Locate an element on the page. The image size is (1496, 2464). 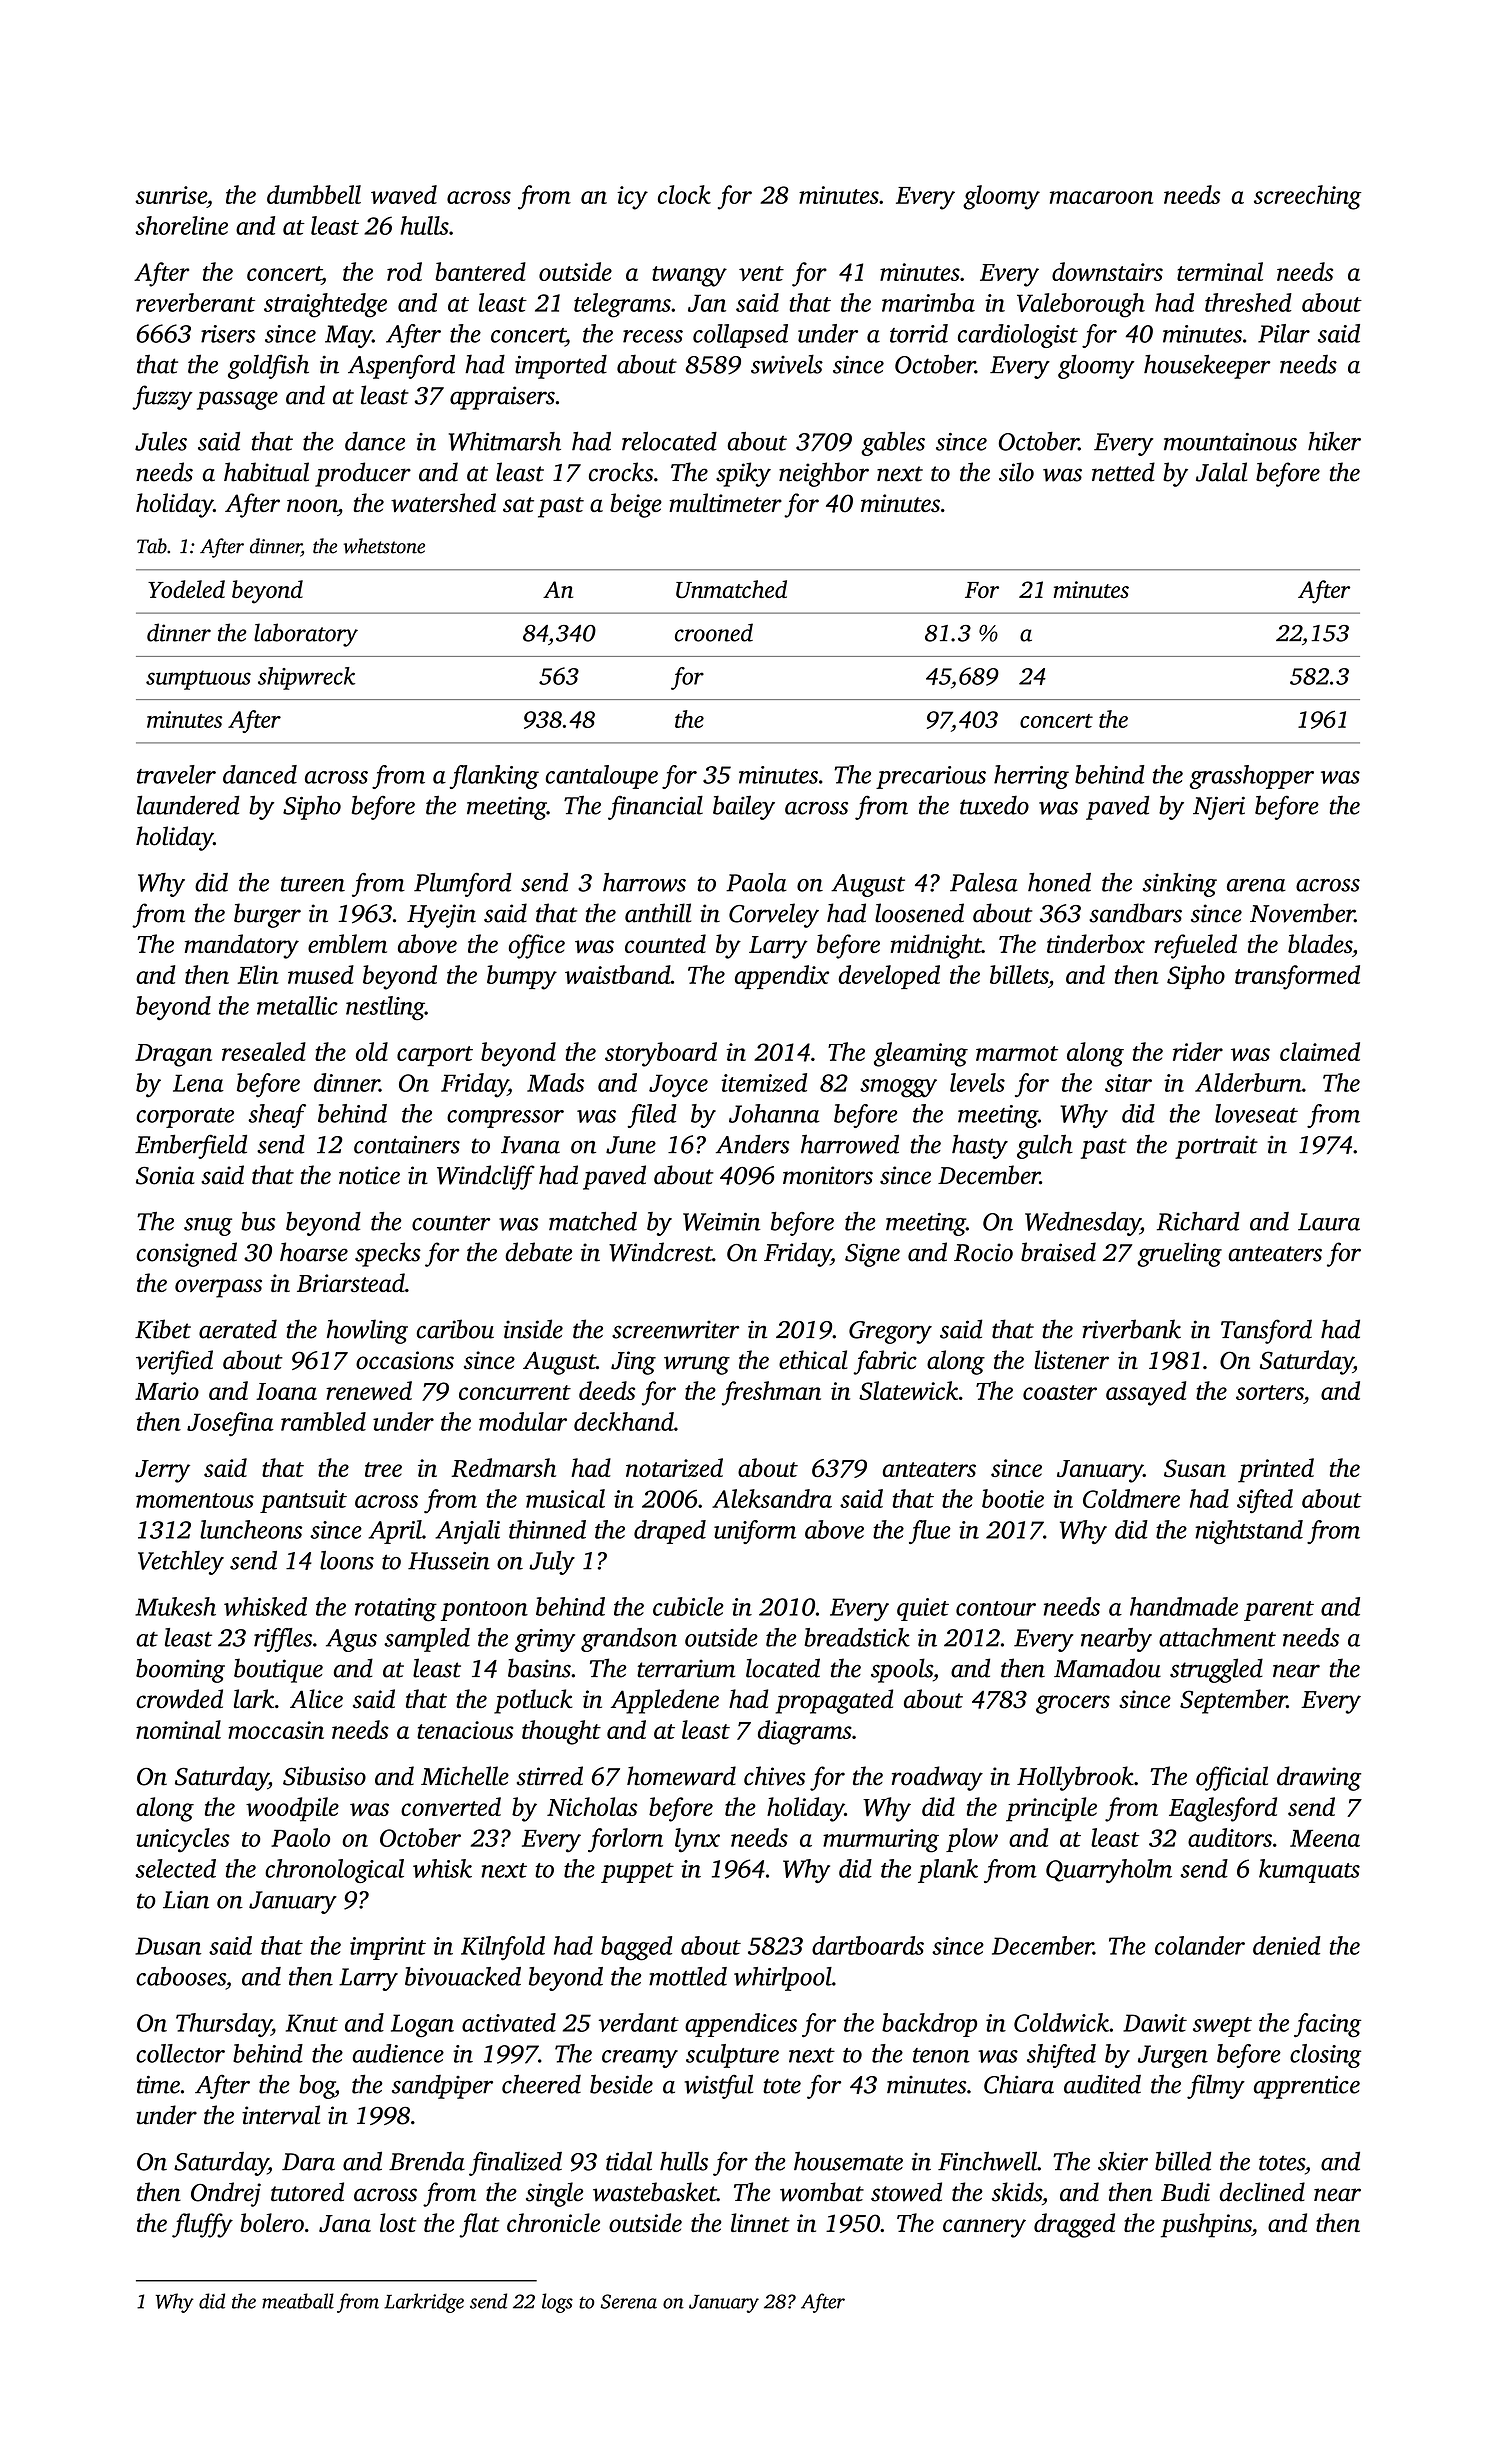
unicycles is located at coordinates (183, 1840).
